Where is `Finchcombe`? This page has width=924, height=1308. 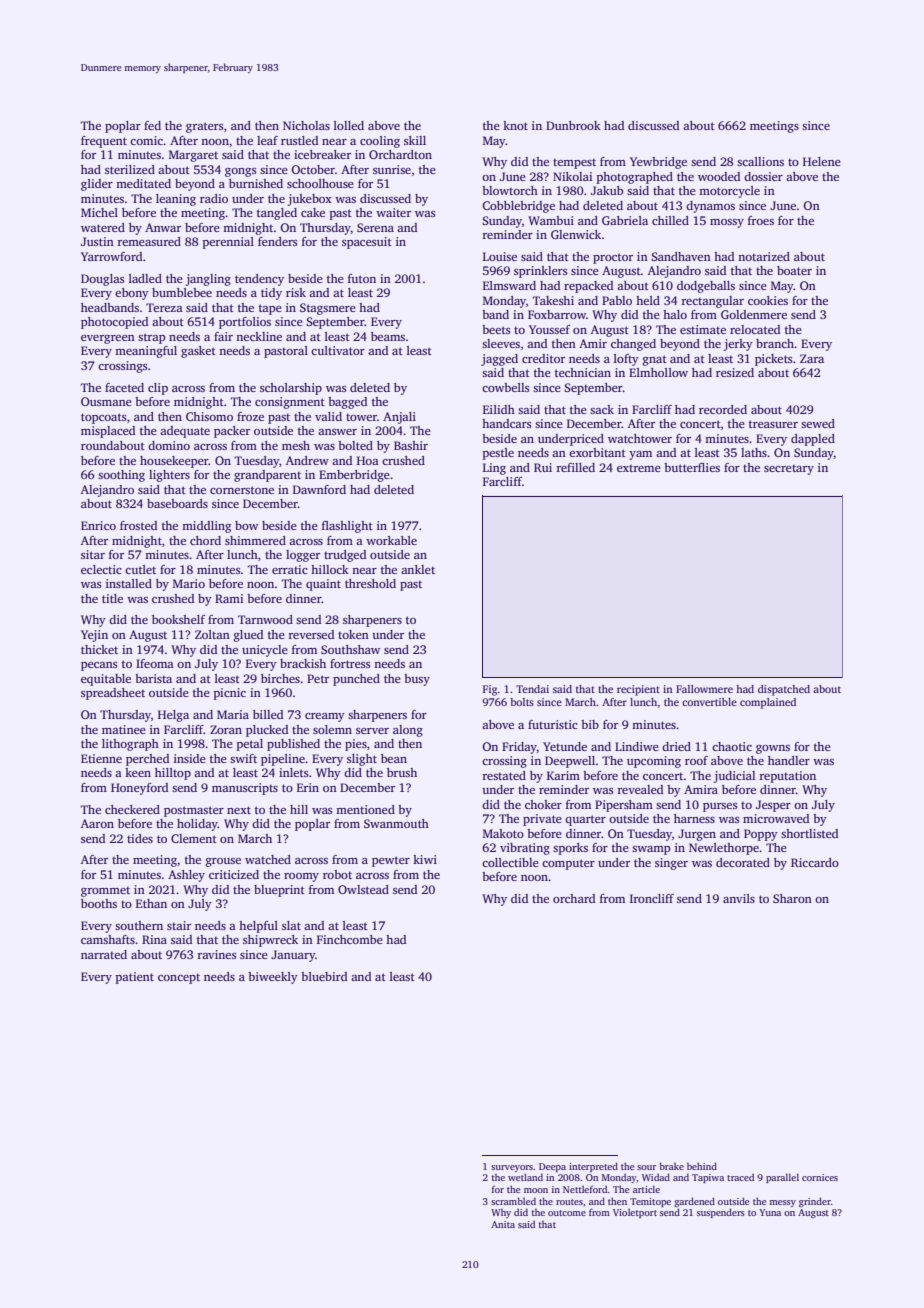 Finchcombe is located at coordinates (350, 939).
